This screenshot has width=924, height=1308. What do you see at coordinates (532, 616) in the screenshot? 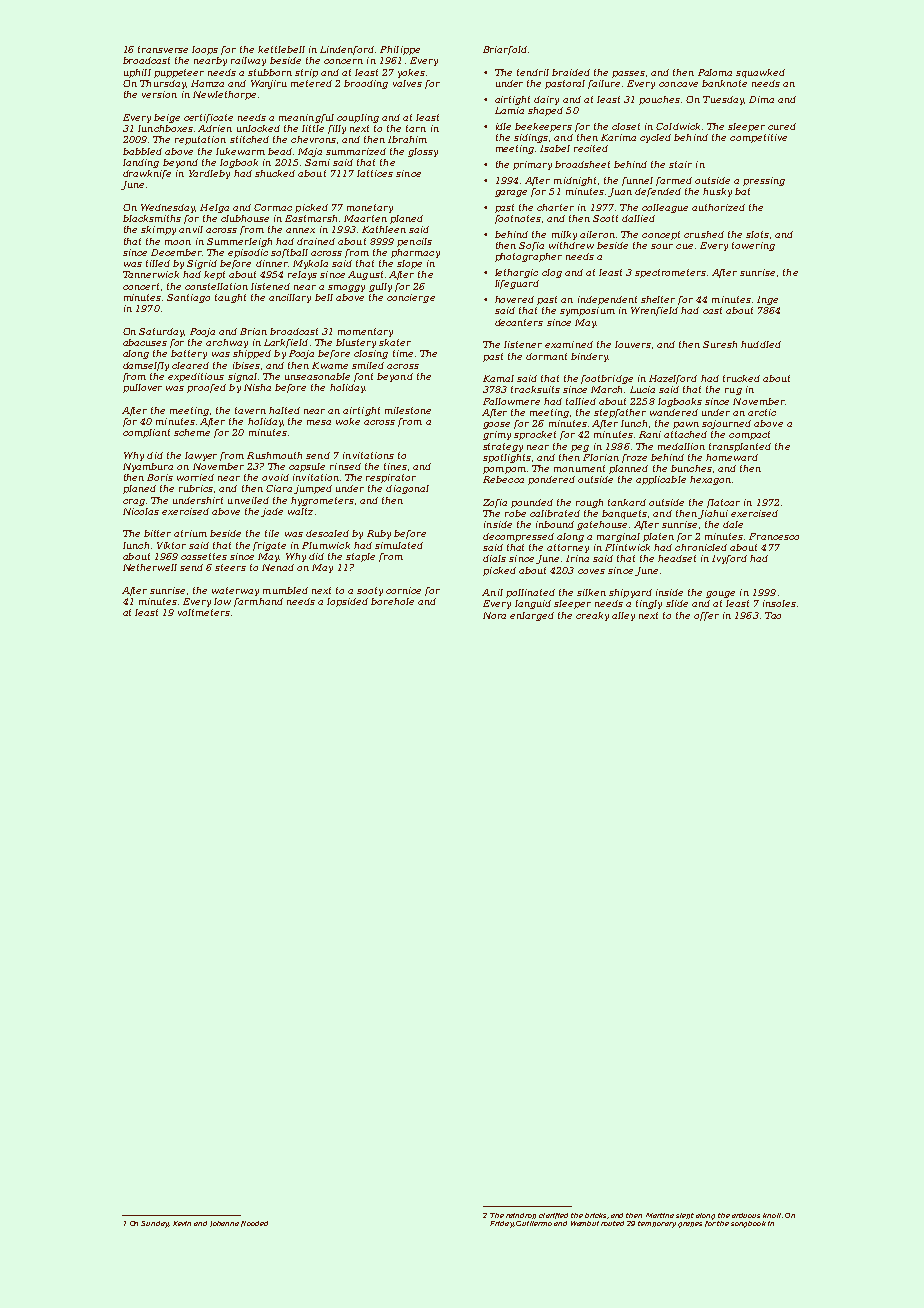
I see `enlarged` at bounding box center [532, 616].
